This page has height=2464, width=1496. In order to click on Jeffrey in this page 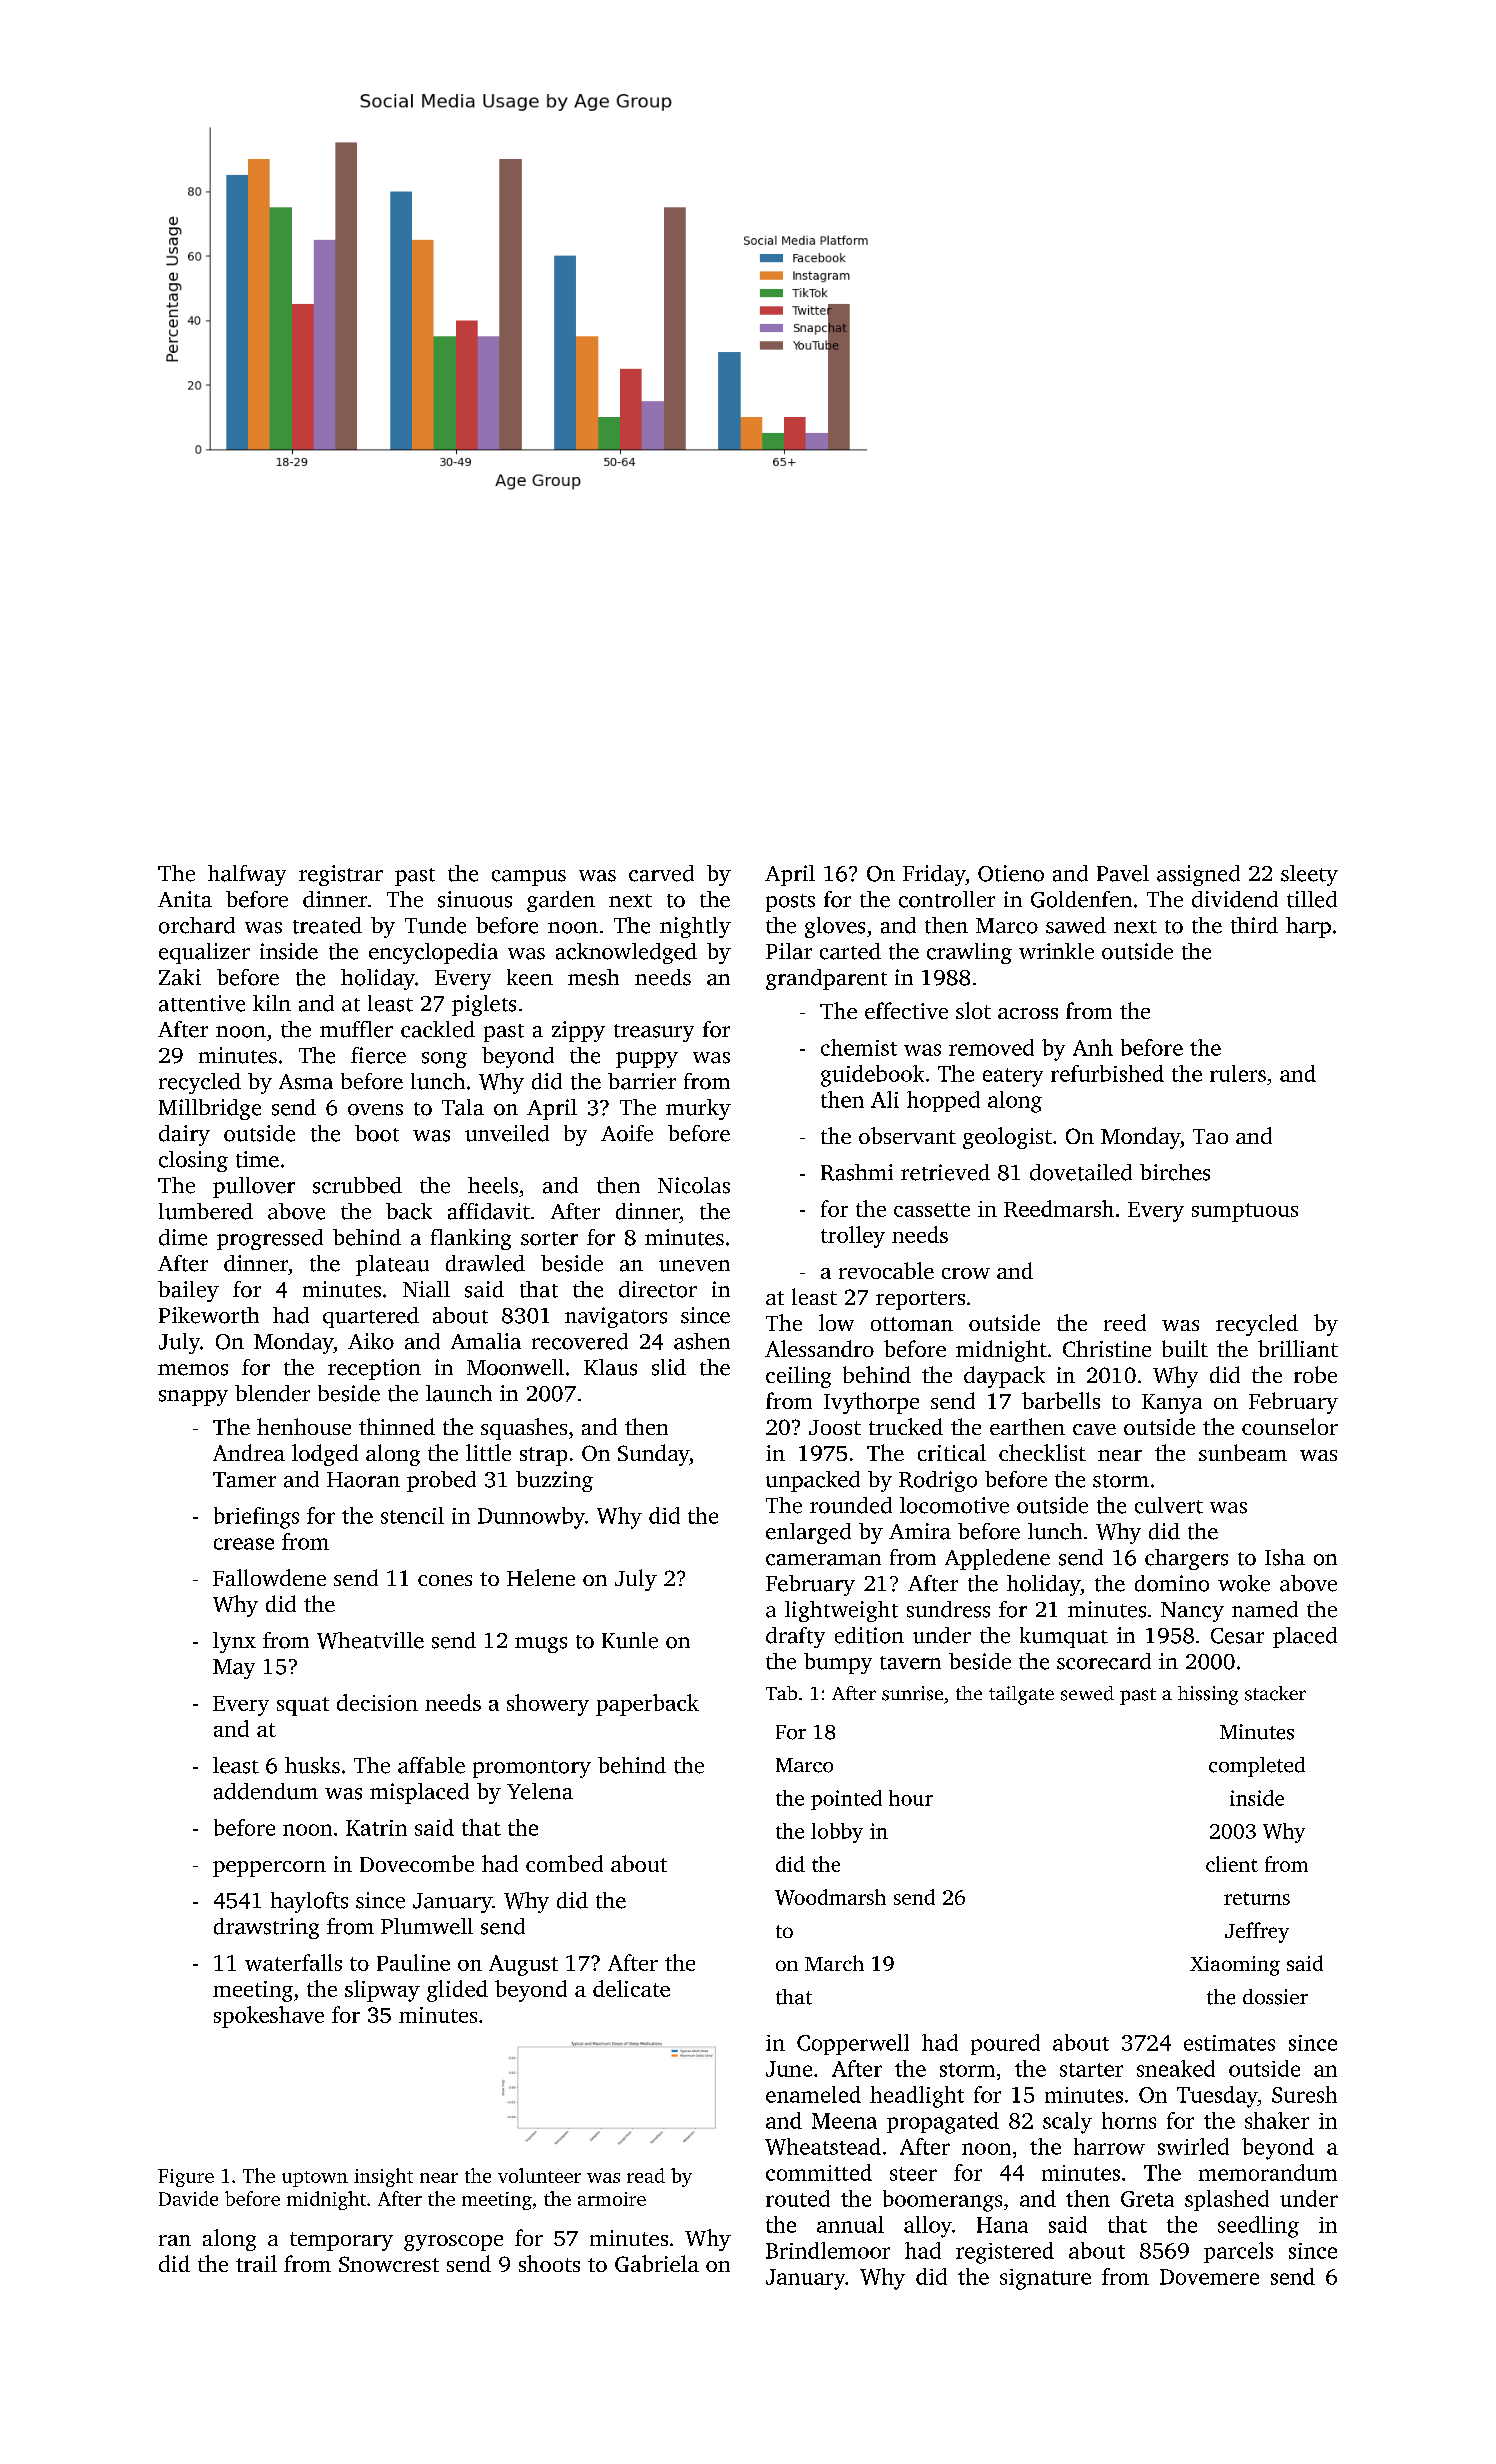, I will do `click(1257, 1932)`.
